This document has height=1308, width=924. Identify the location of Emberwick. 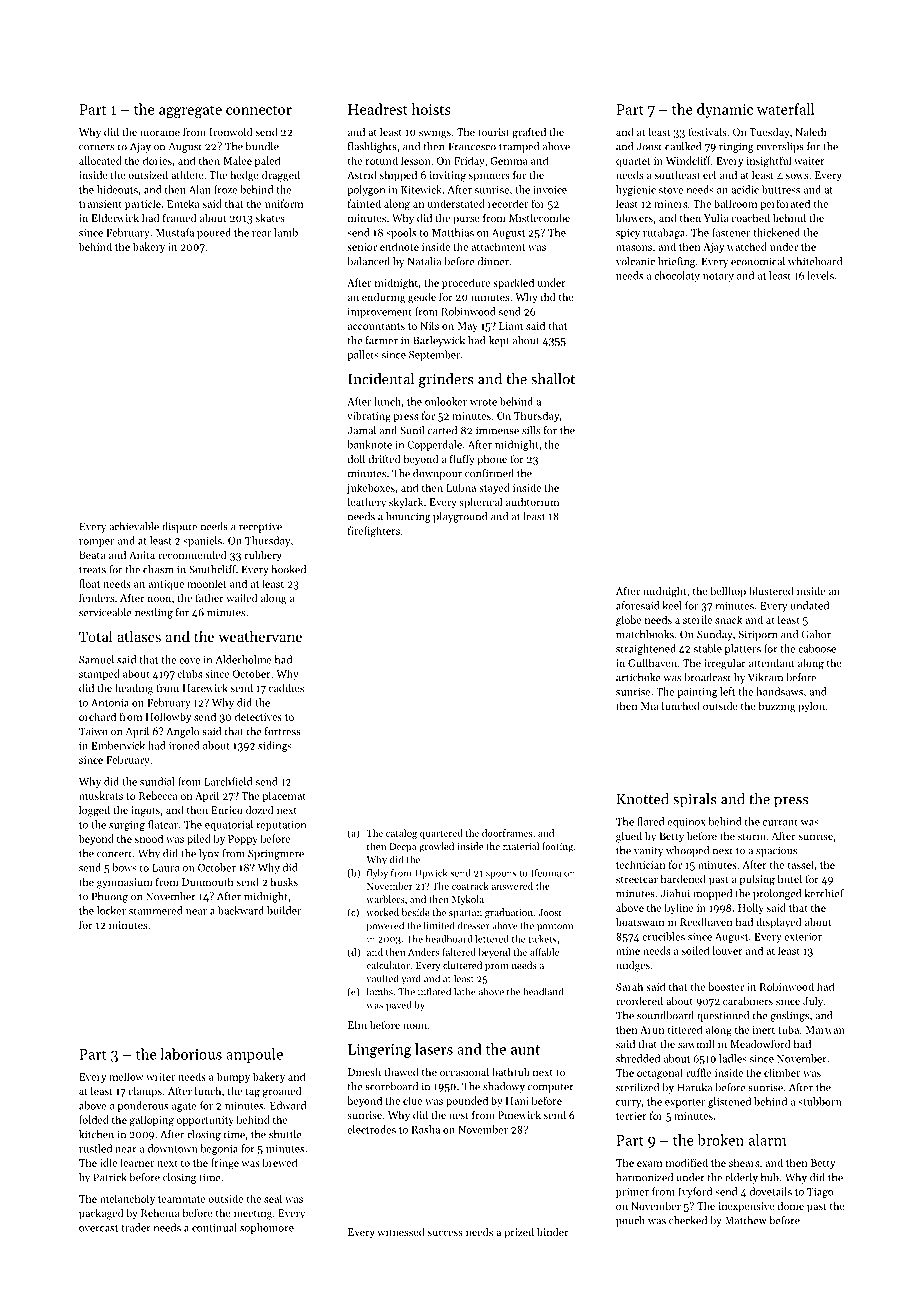
(118, 745).
